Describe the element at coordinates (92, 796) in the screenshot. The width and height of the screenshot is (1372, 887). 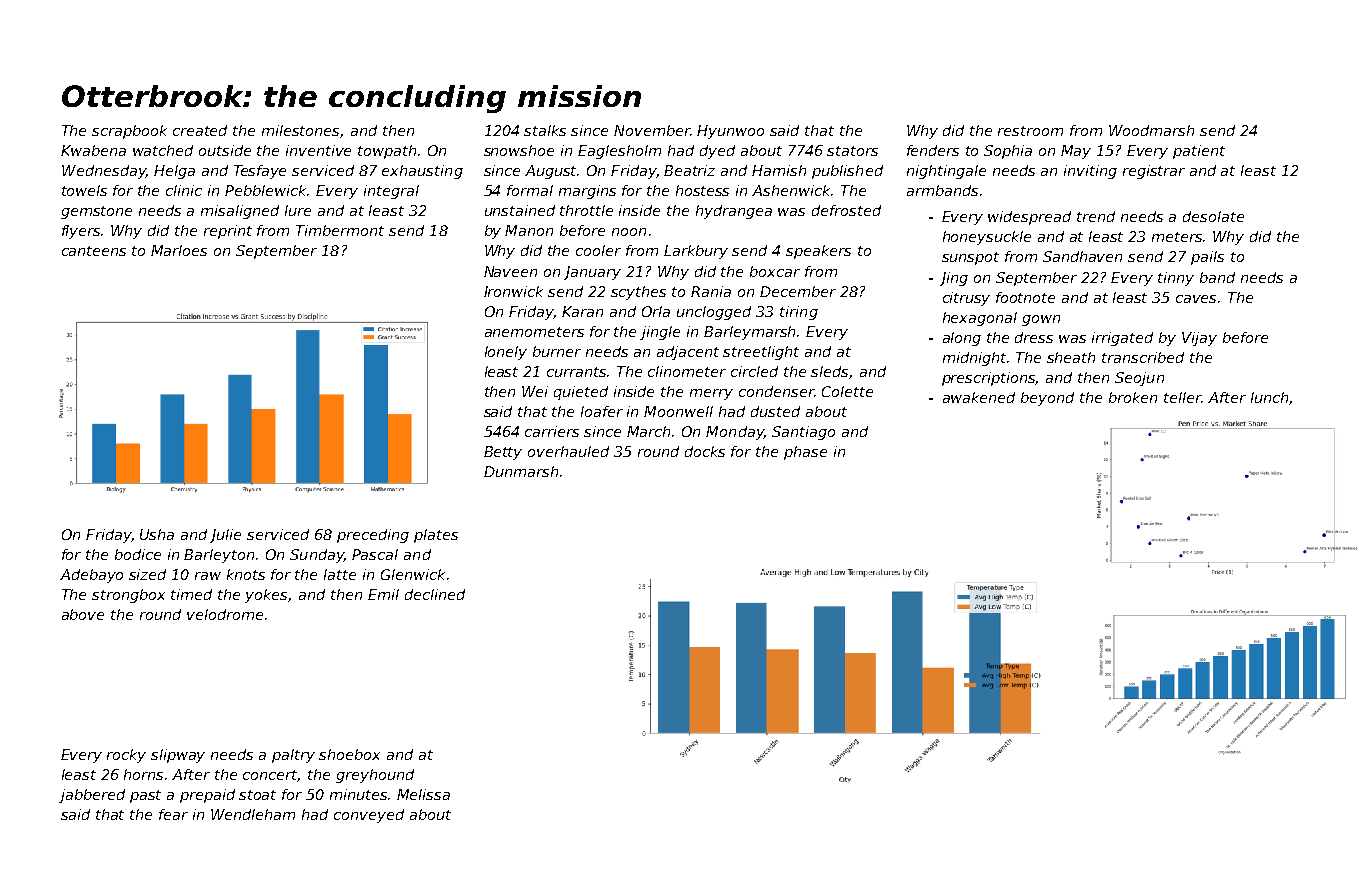
I see `jabbered` at that location.
